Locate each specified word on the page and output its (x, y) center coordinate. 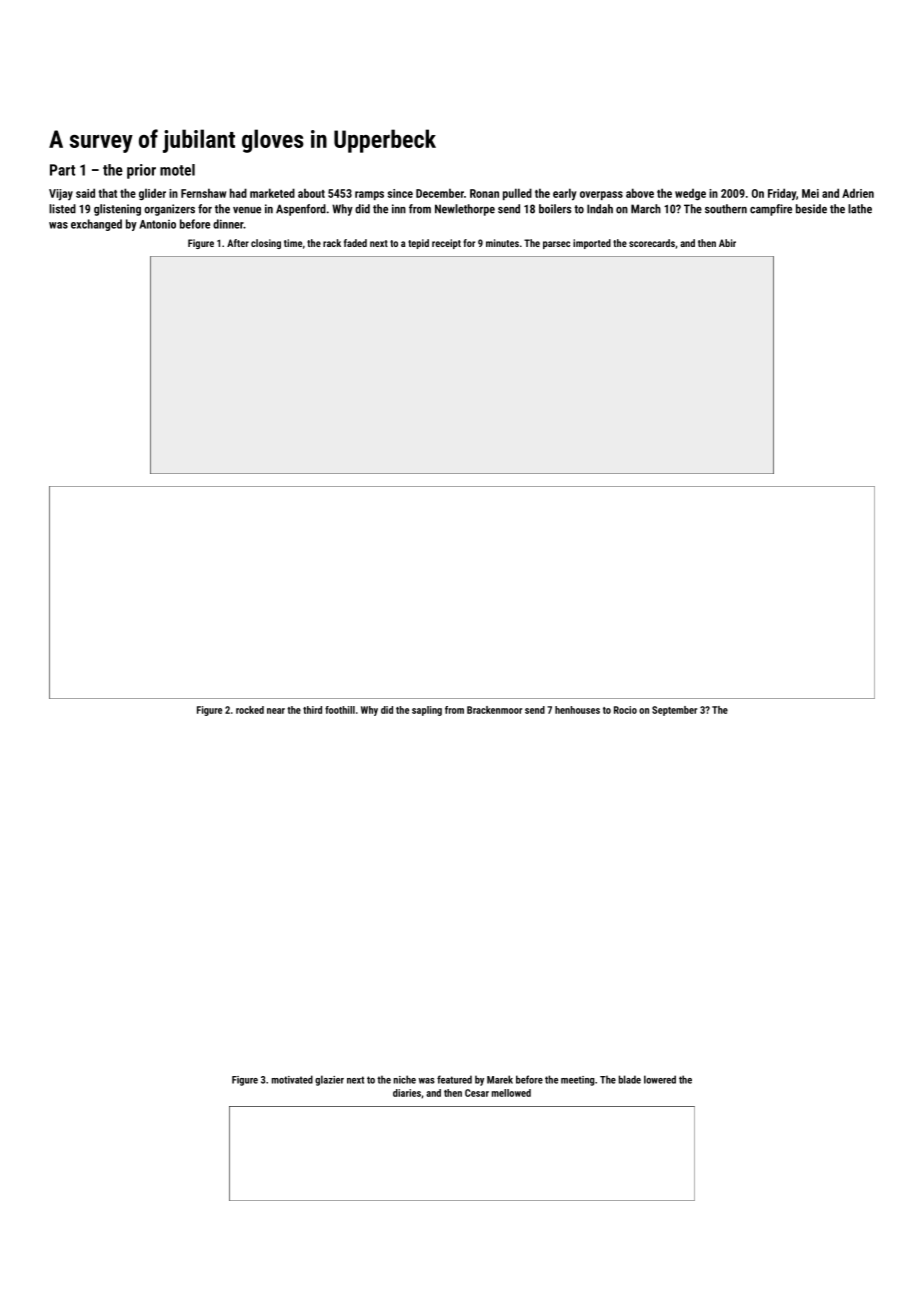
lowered (660, 1079)
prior (141, 171)
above (640, 193)
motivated (292, 1079)
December (440, 193)
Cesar (477, 1093)
